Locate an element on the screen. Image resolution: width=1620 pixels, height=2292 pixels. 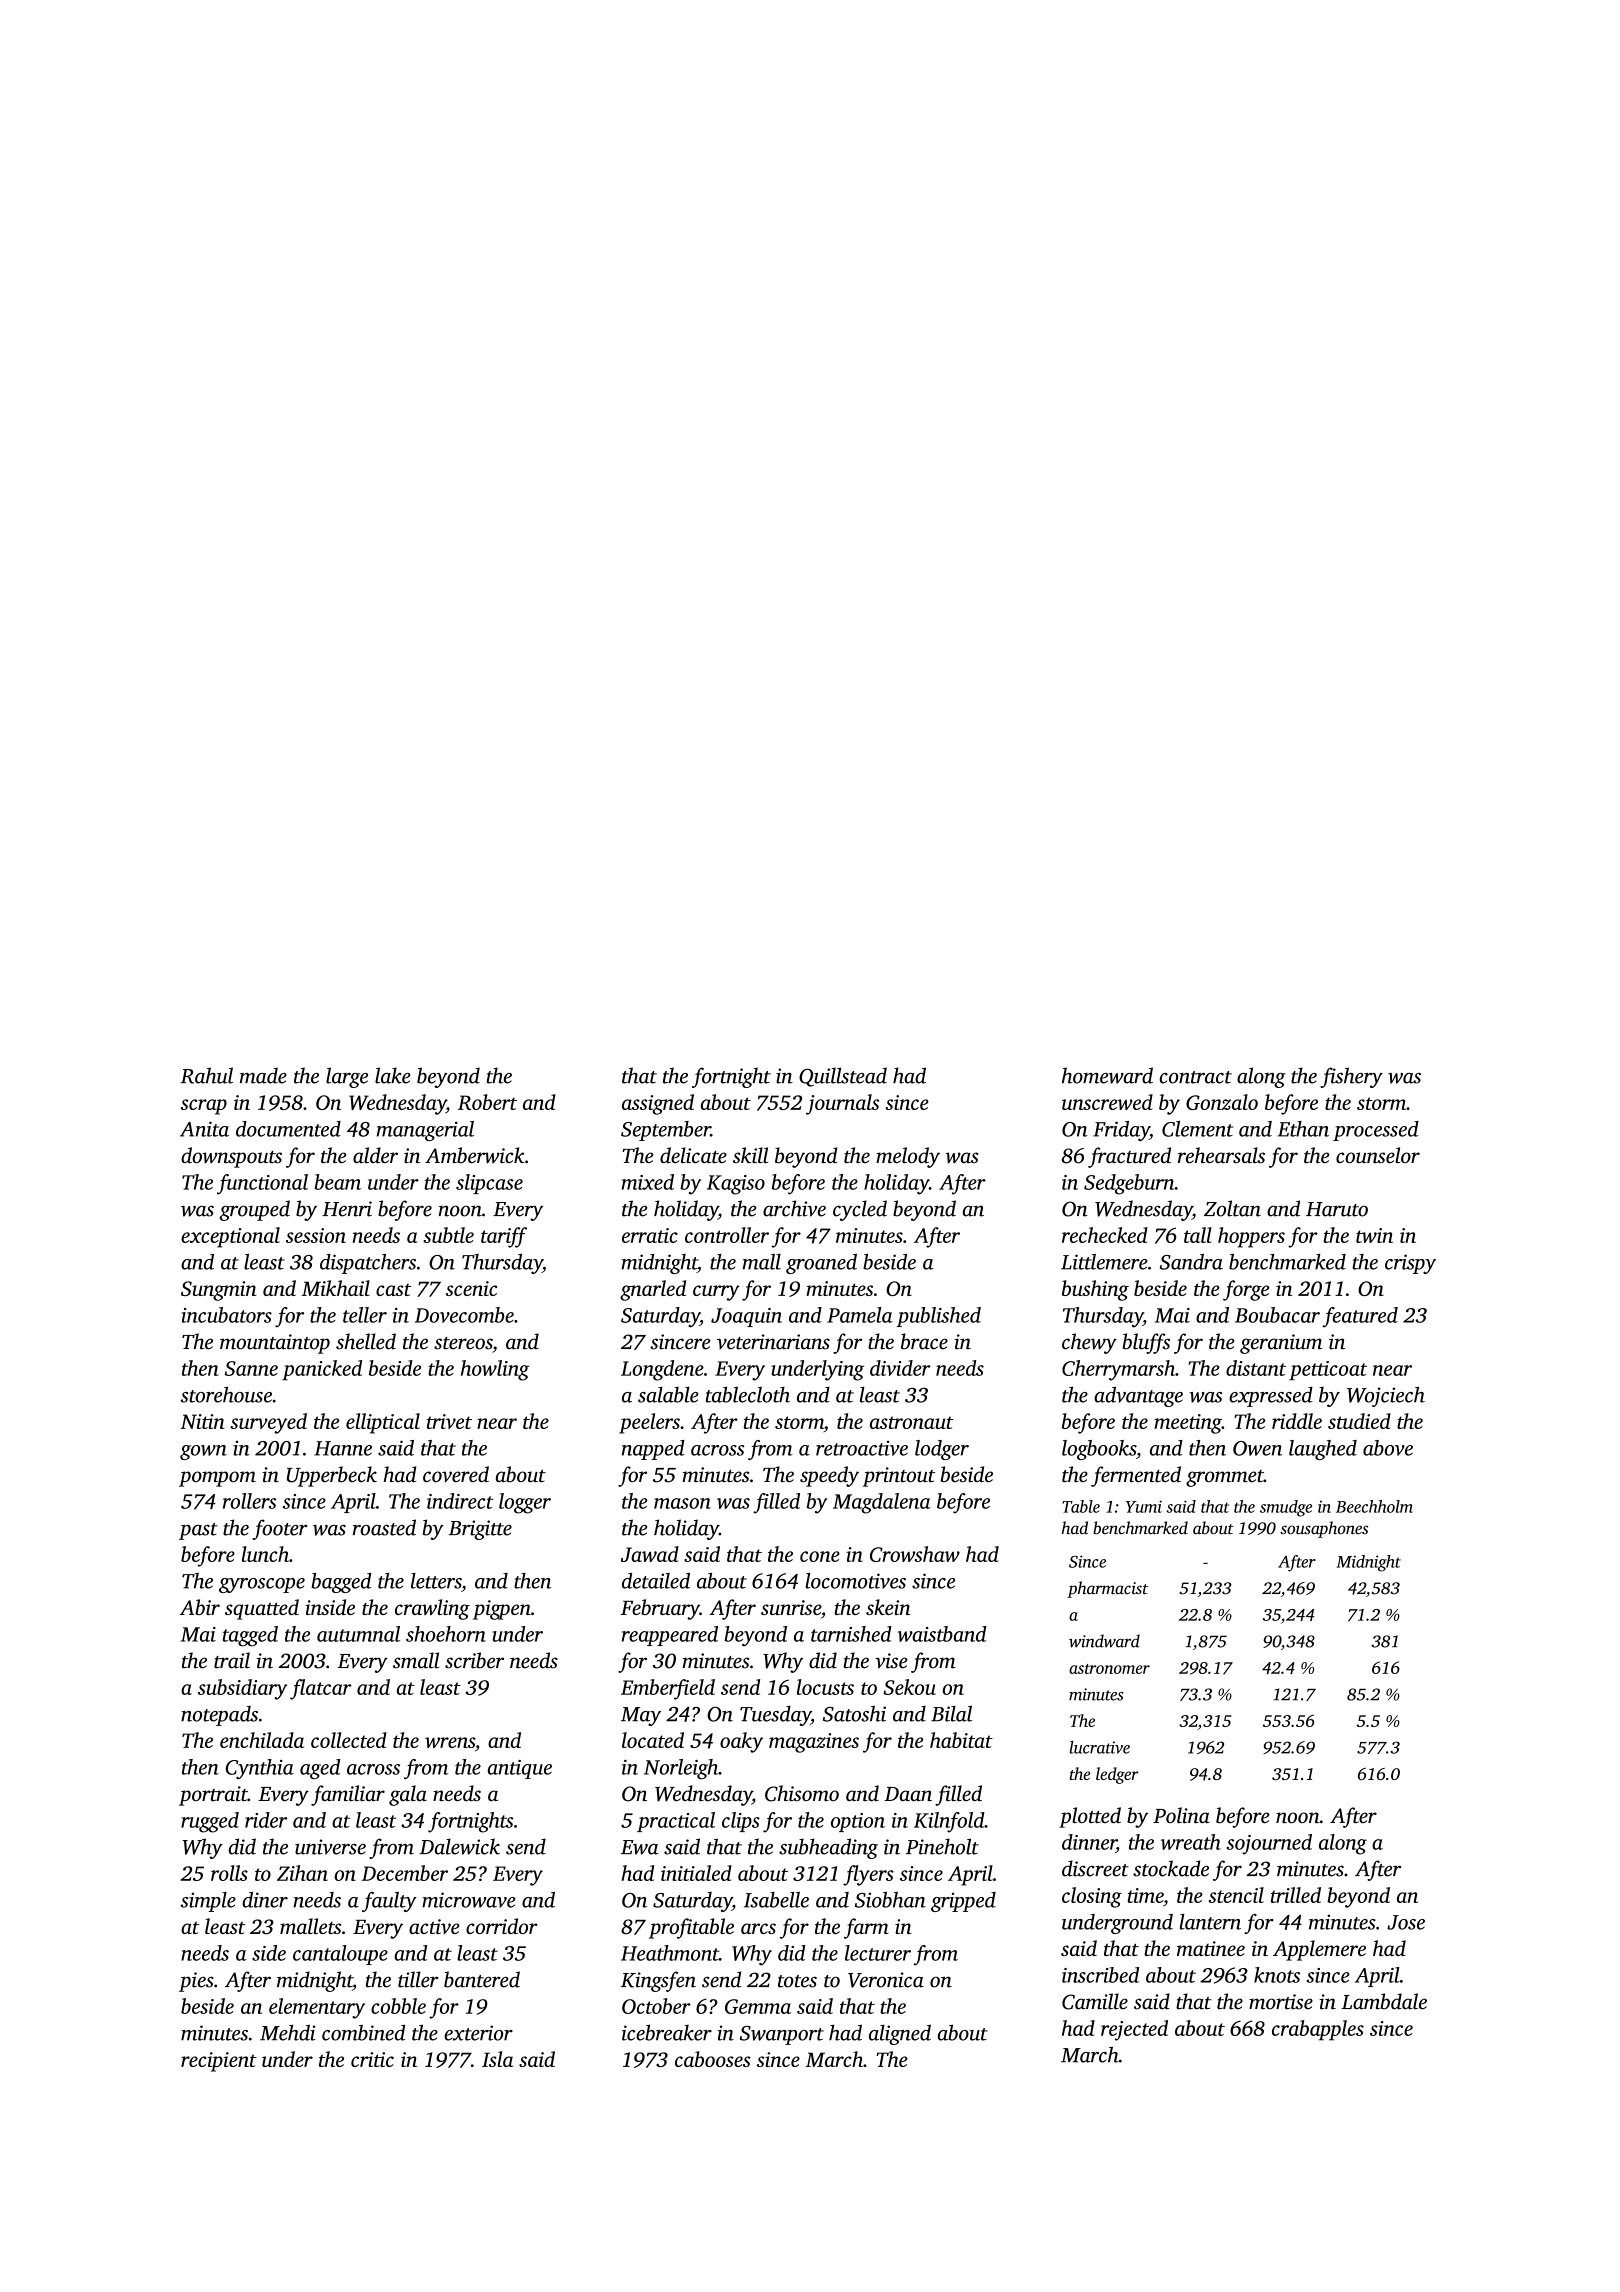
controller is located at coordinates (727, 1235).
